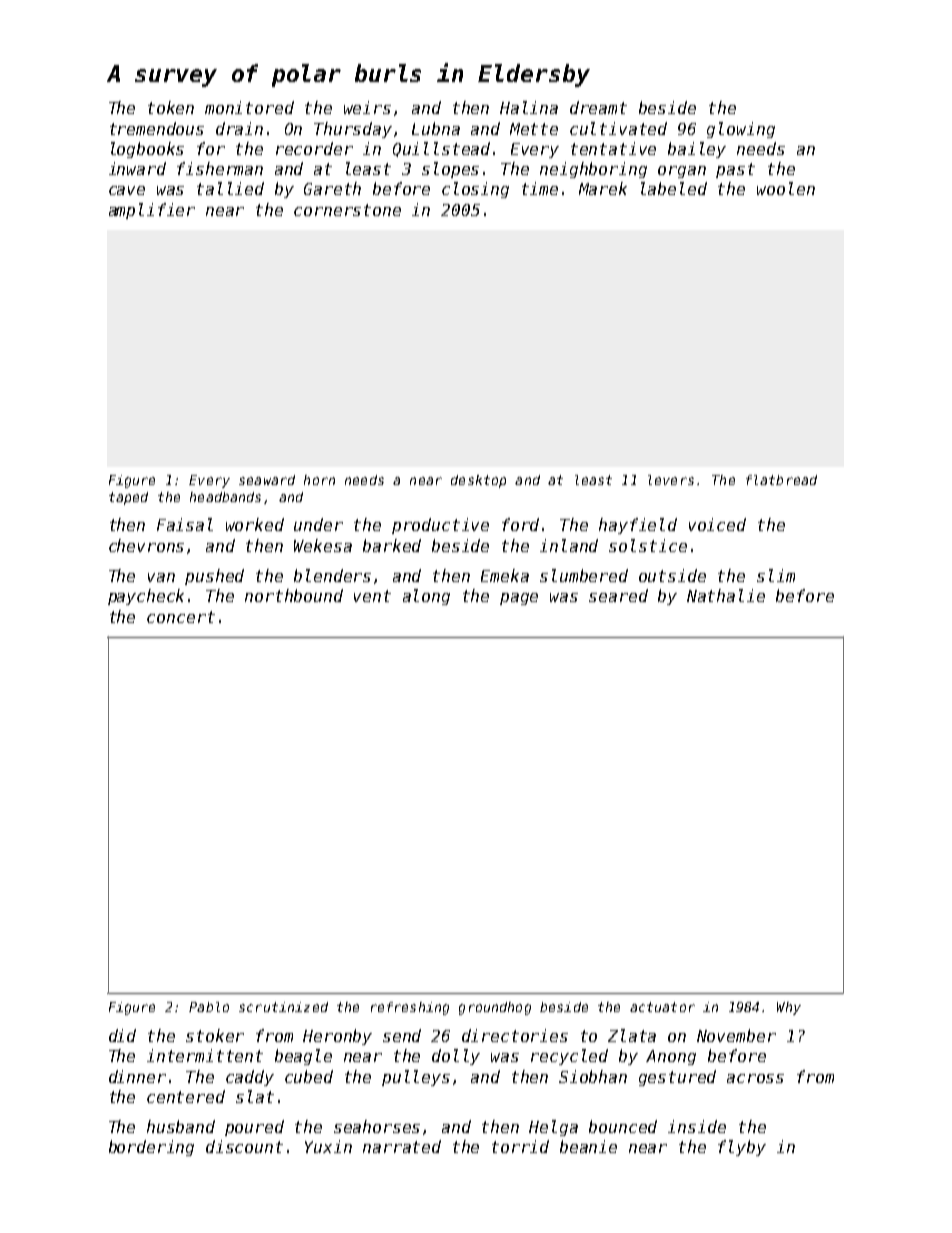 This page has width=952, height=1233. Describe the element at coordinates (209, 1007) in the page. I see `Pablo` at that location.
